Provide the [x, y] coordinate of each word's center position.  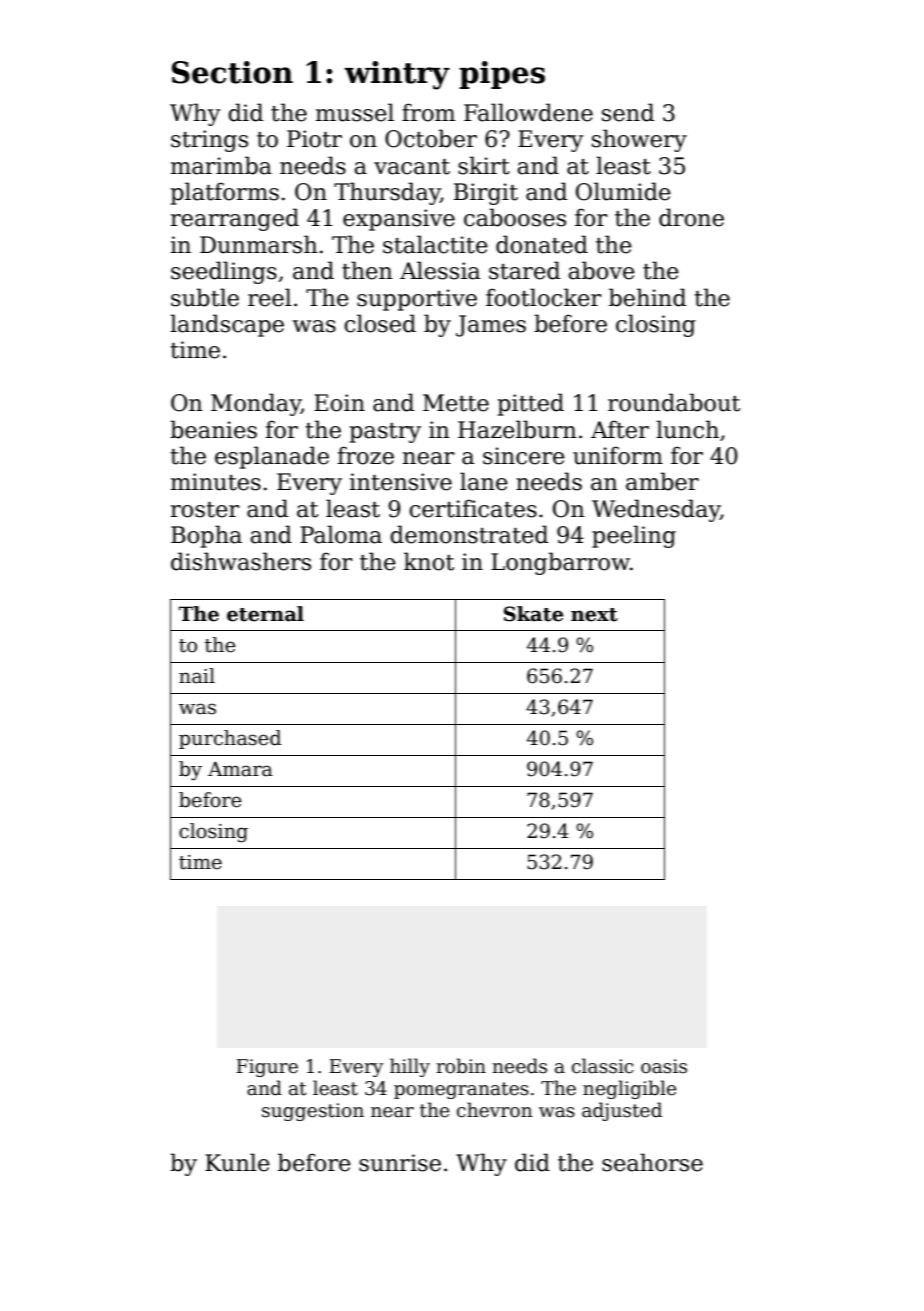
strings [209, 141]
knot [429, 561]
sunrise [400, 1163]
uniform [618, 455]
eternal [265, 614]
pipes [502, 75]
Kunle [237, 1162]
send [628, 112]
